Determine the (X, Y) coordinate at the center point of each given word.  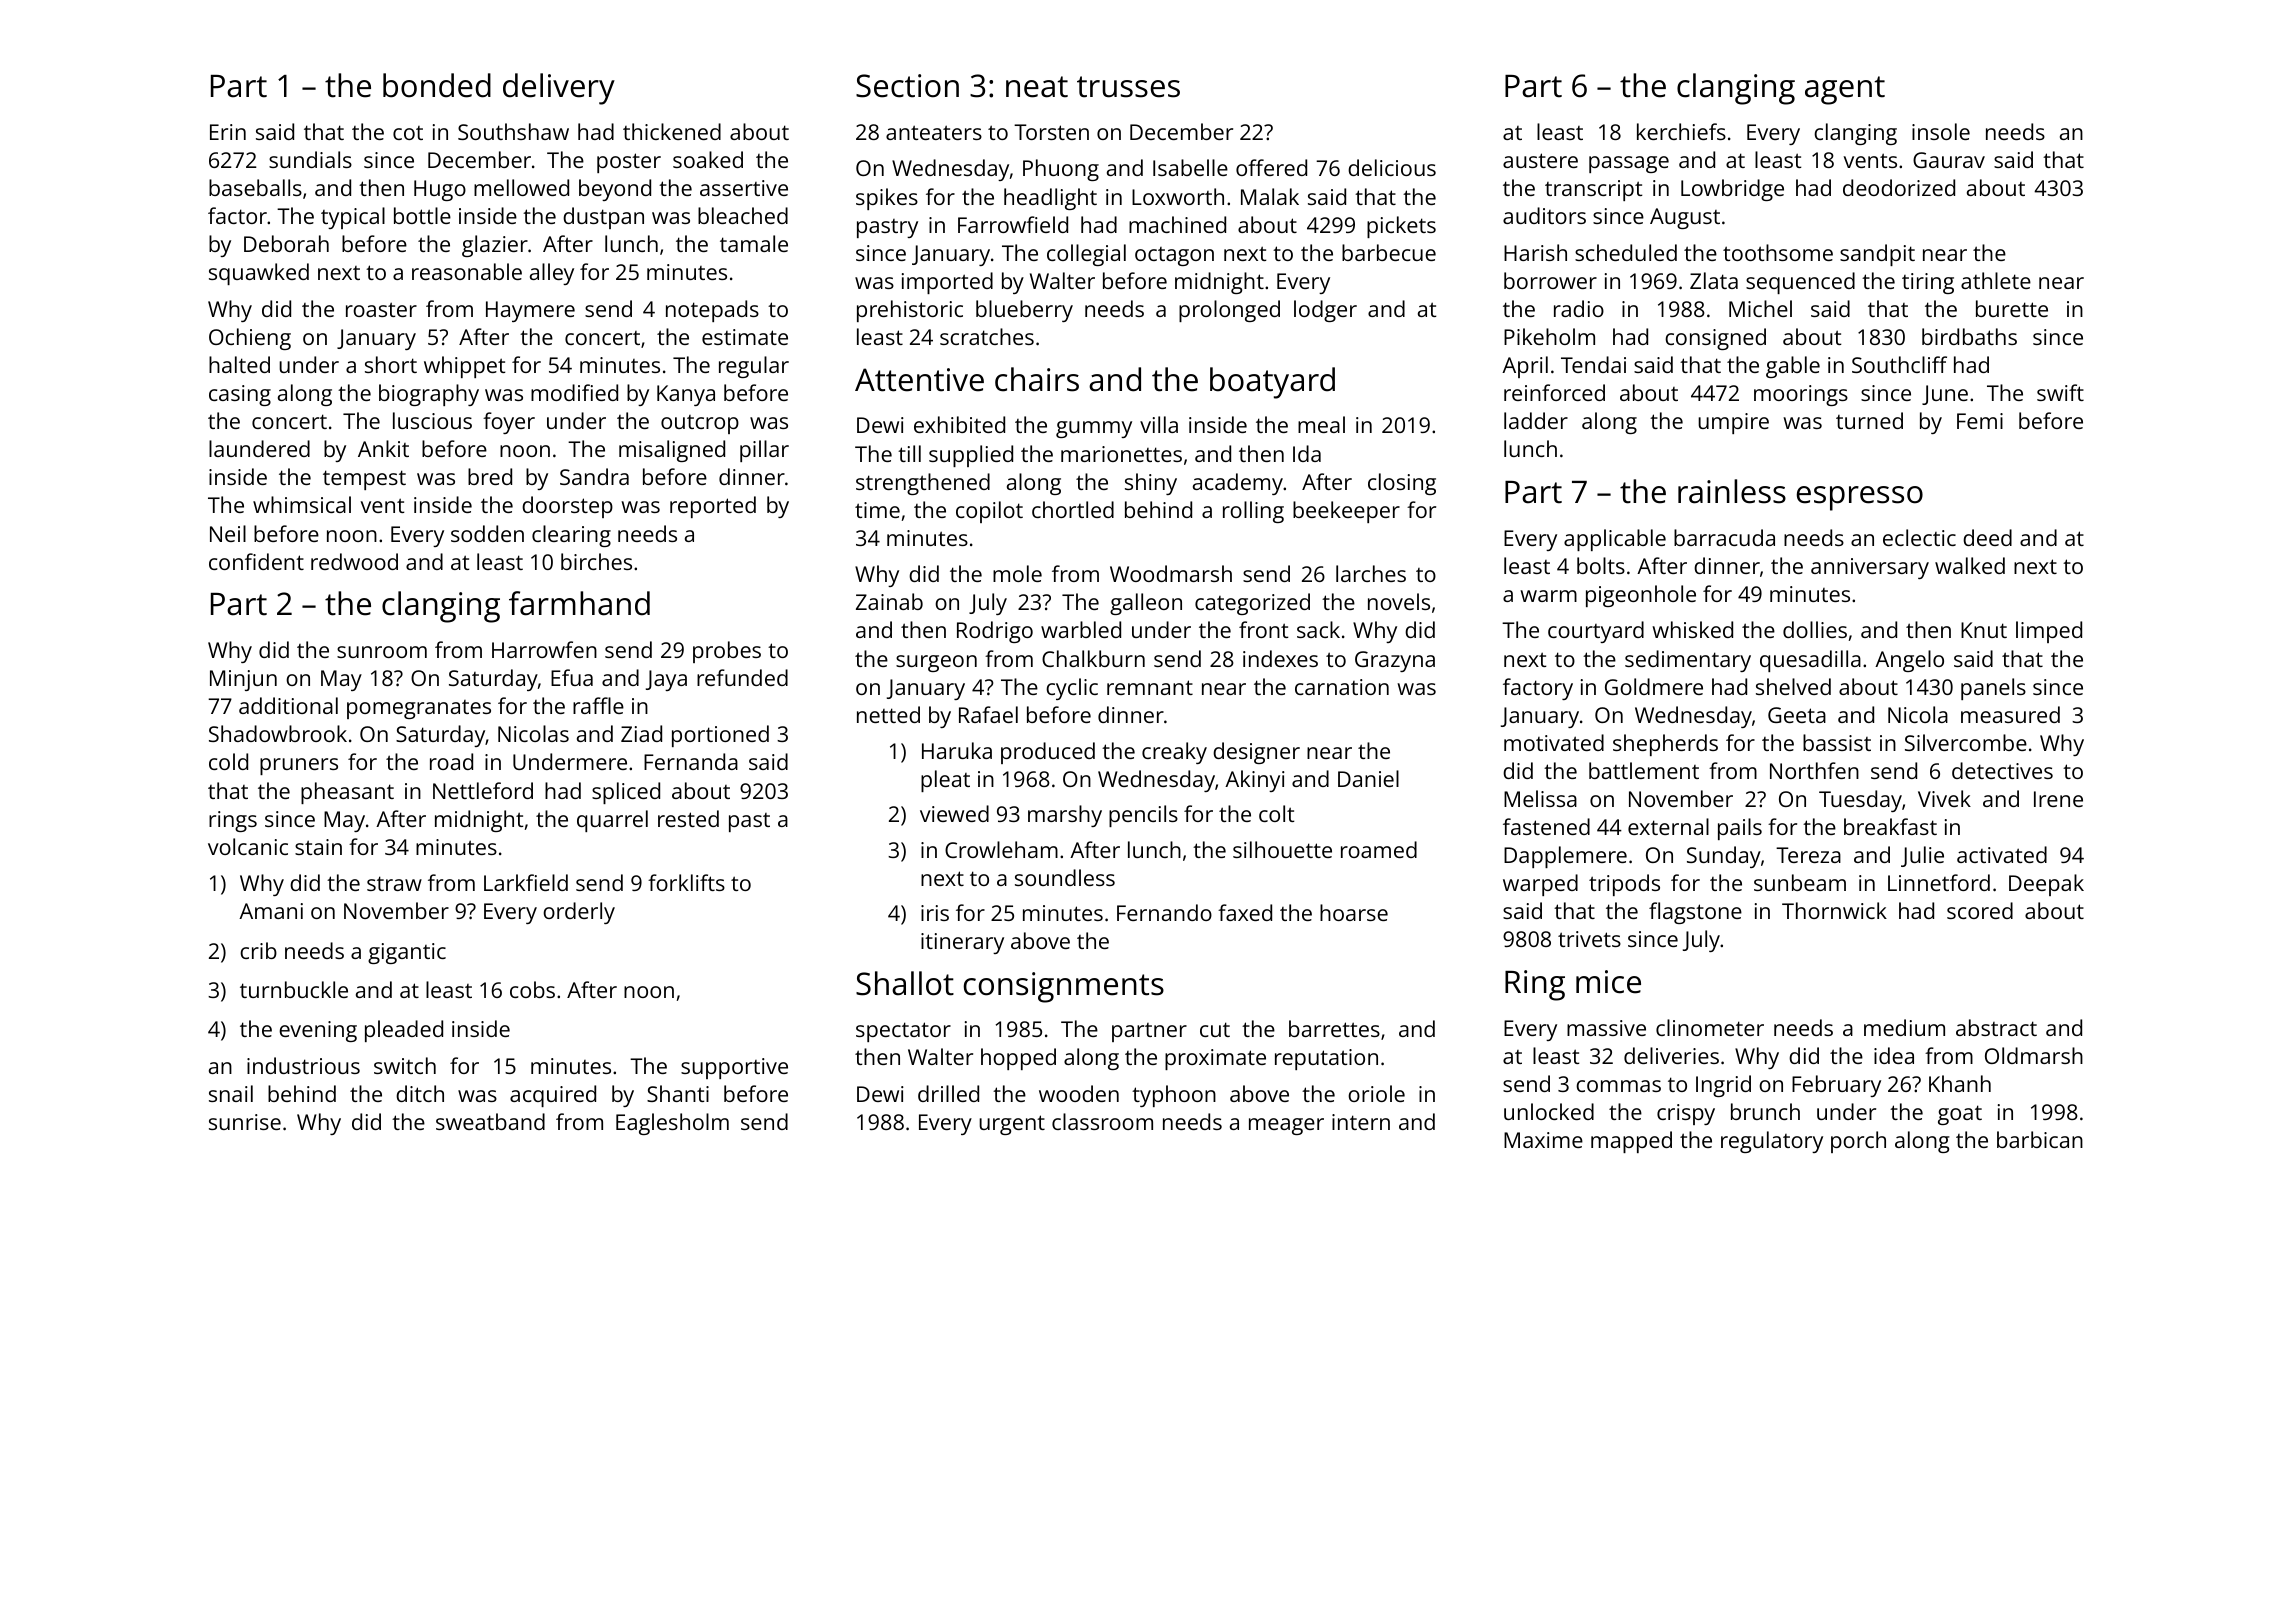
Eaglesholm (672, 1124)
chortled (1073, 509)
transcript (1593, 190)
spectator (903, 1032)
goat (1960, 1115)
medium (1904, 1027)
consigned (1715, 339)
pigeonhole (1641, 596)
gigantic (407, 953)
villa (1159, 424)
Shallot (905, 983)
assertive (744, 188)
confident (256, 561)
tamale (754, 243)
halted (239, 364)
